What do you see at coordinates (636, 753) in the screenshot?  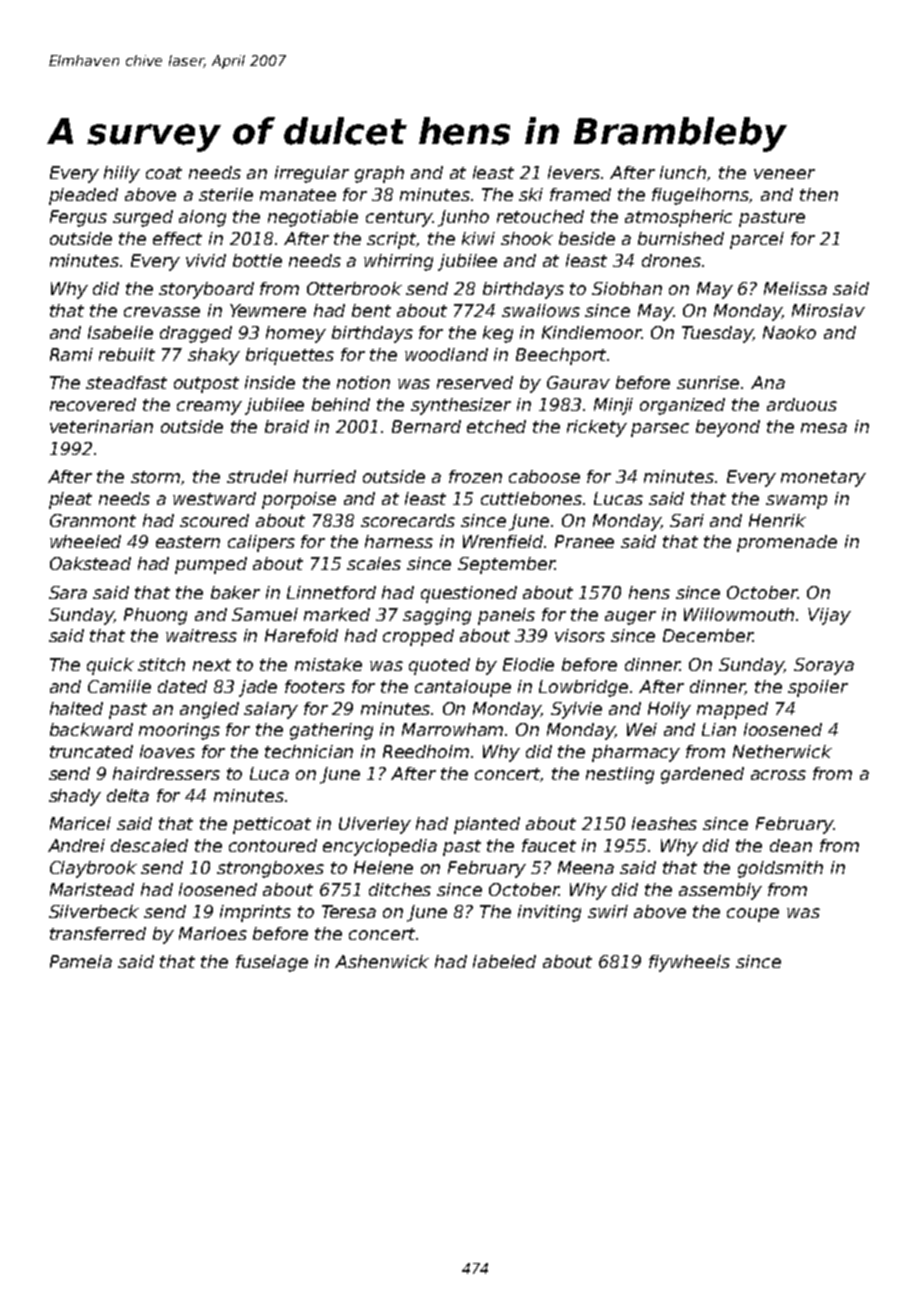 I see `pharmacy` at bounding box center [636, 753].
